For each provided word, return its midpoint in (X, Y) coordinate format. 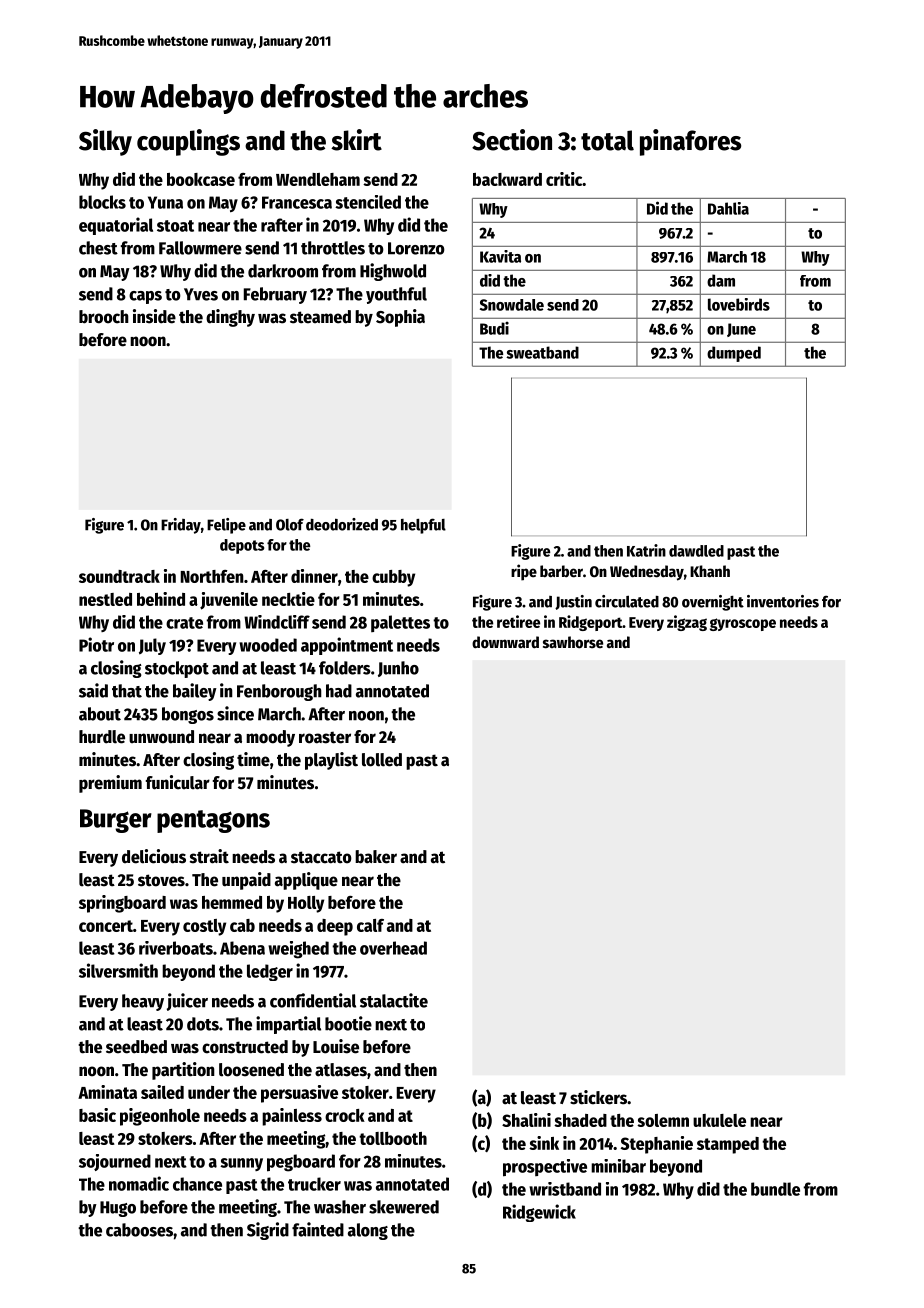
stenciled (368, 202)
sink (544, 1143)
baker (376, 857)
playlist (331, 761)
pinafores (690, 142)
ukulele (719, 1120)
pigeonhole (160, 1117)
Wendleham (318, 179)
